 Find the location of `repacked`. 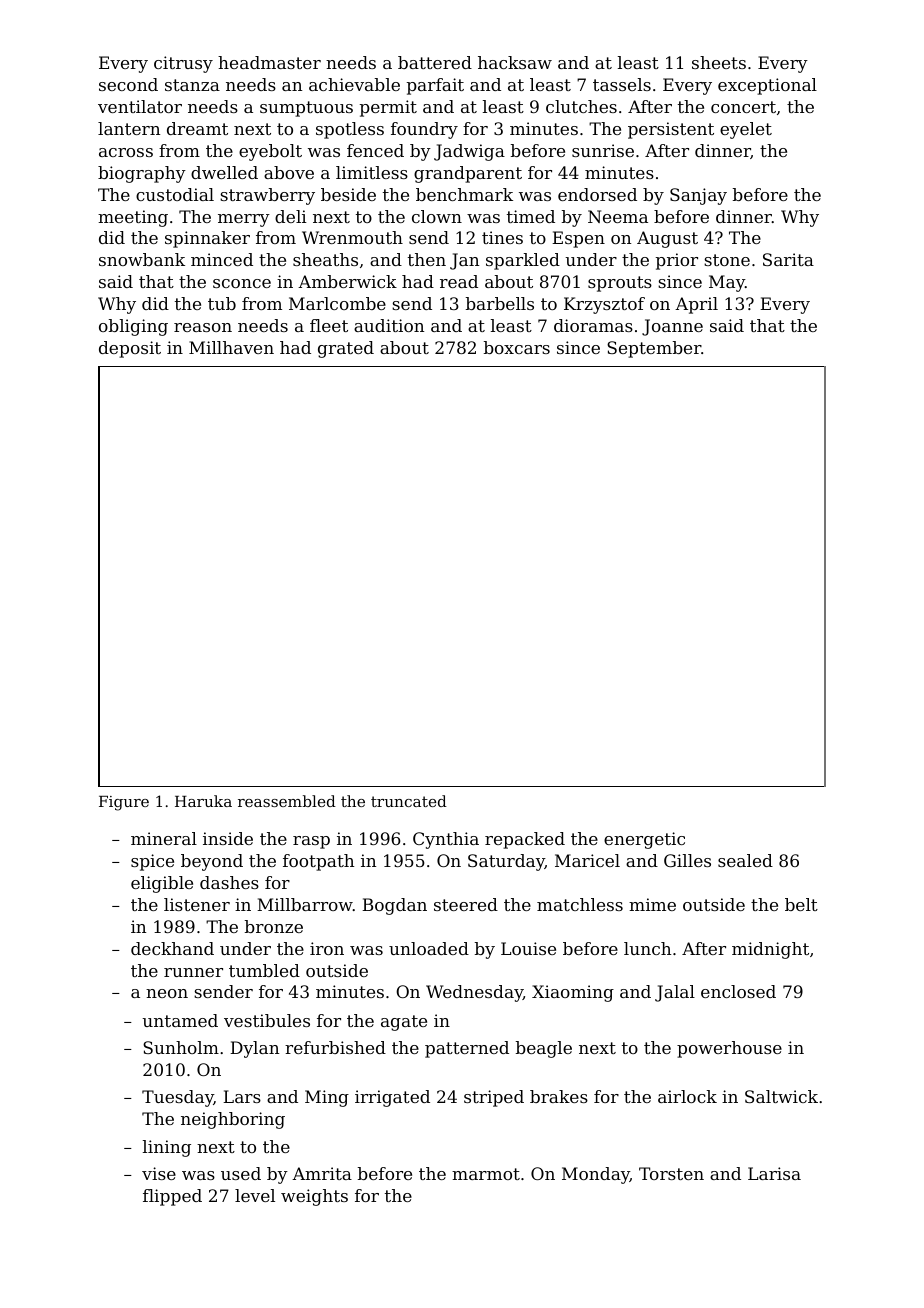

repacked is located at coordinates (525, 840).
